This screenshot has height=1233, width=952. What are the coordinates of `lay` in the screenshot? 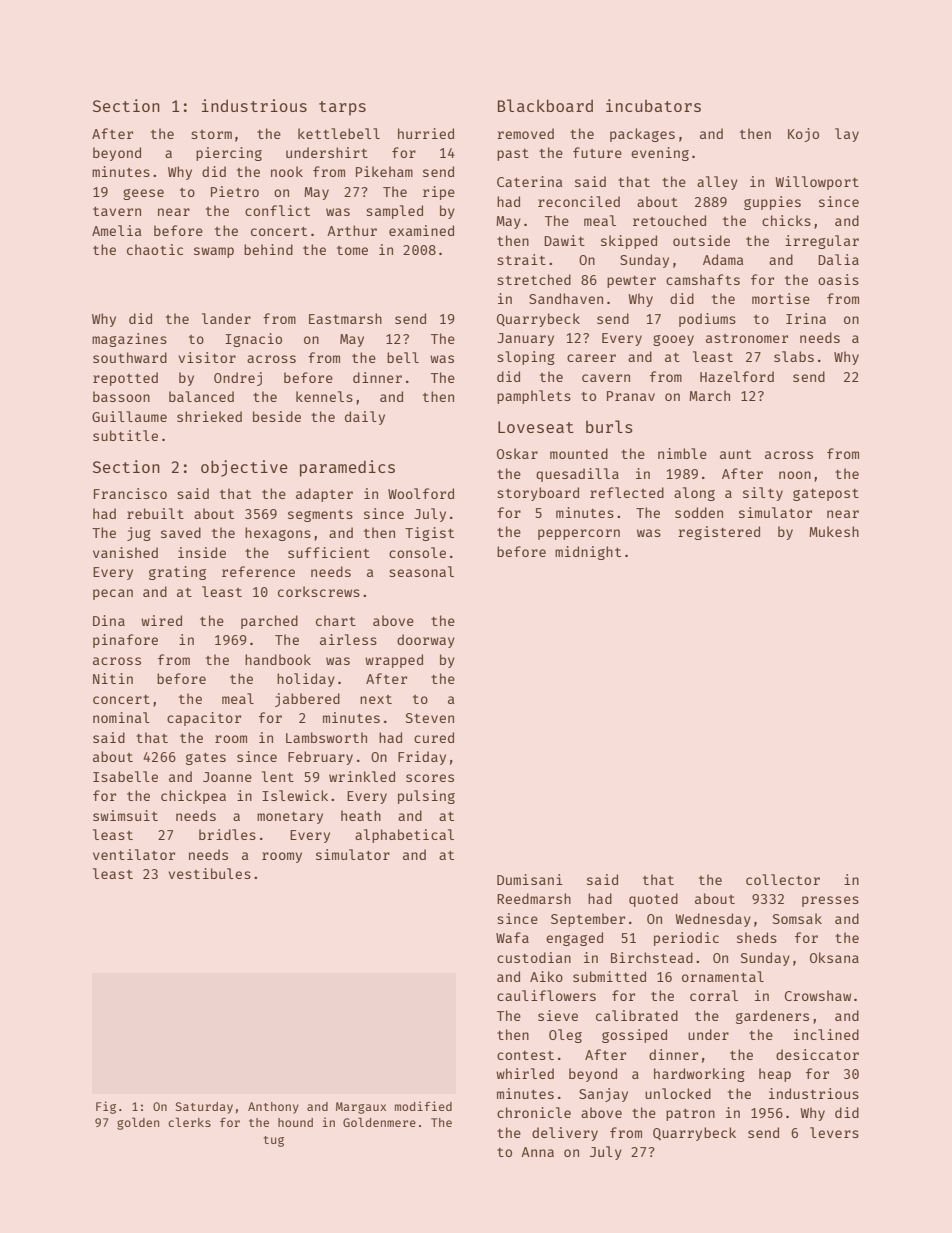 It's located at (847, 135).
